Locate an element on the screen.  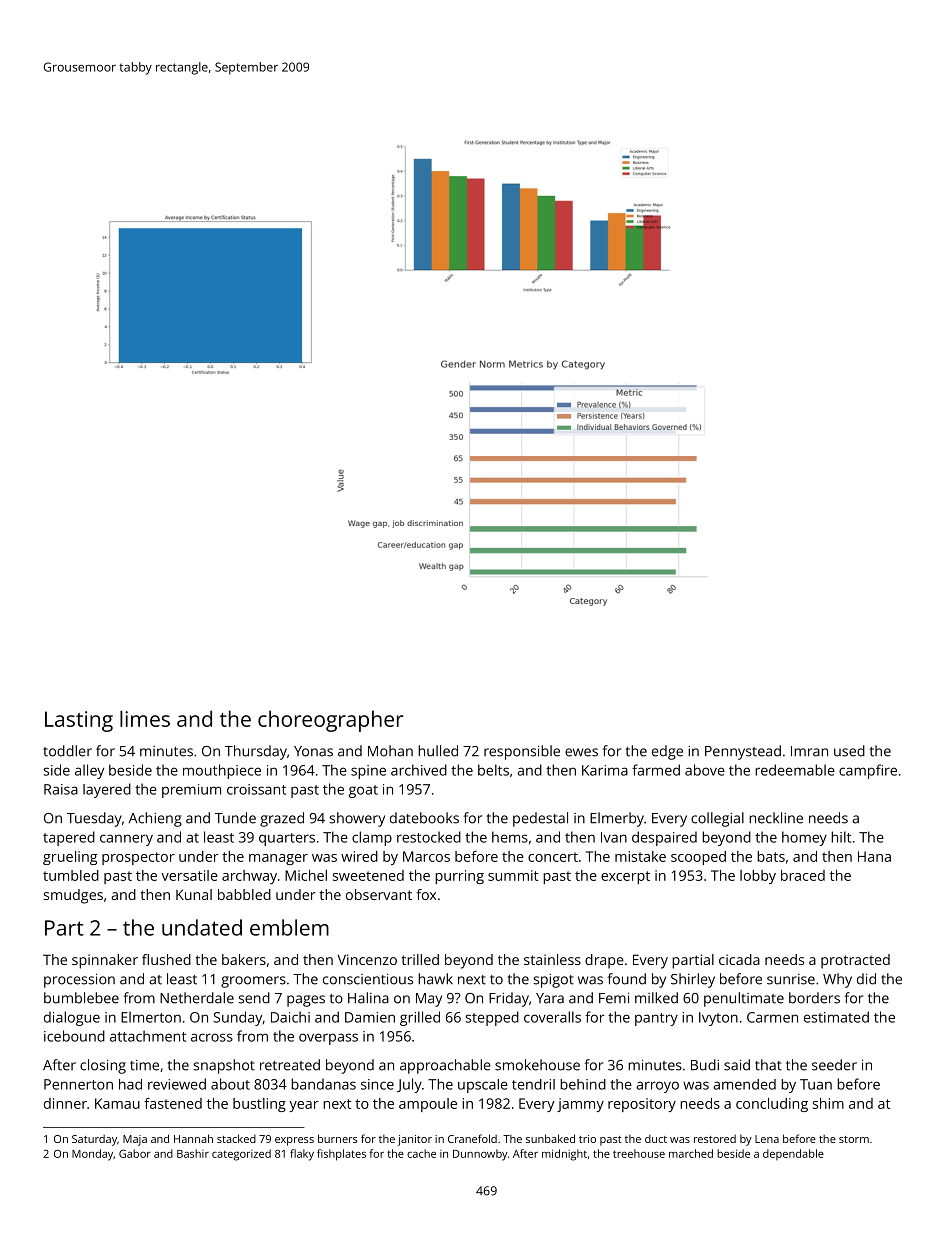
Gabor is located at coordinates (135, 1153).
